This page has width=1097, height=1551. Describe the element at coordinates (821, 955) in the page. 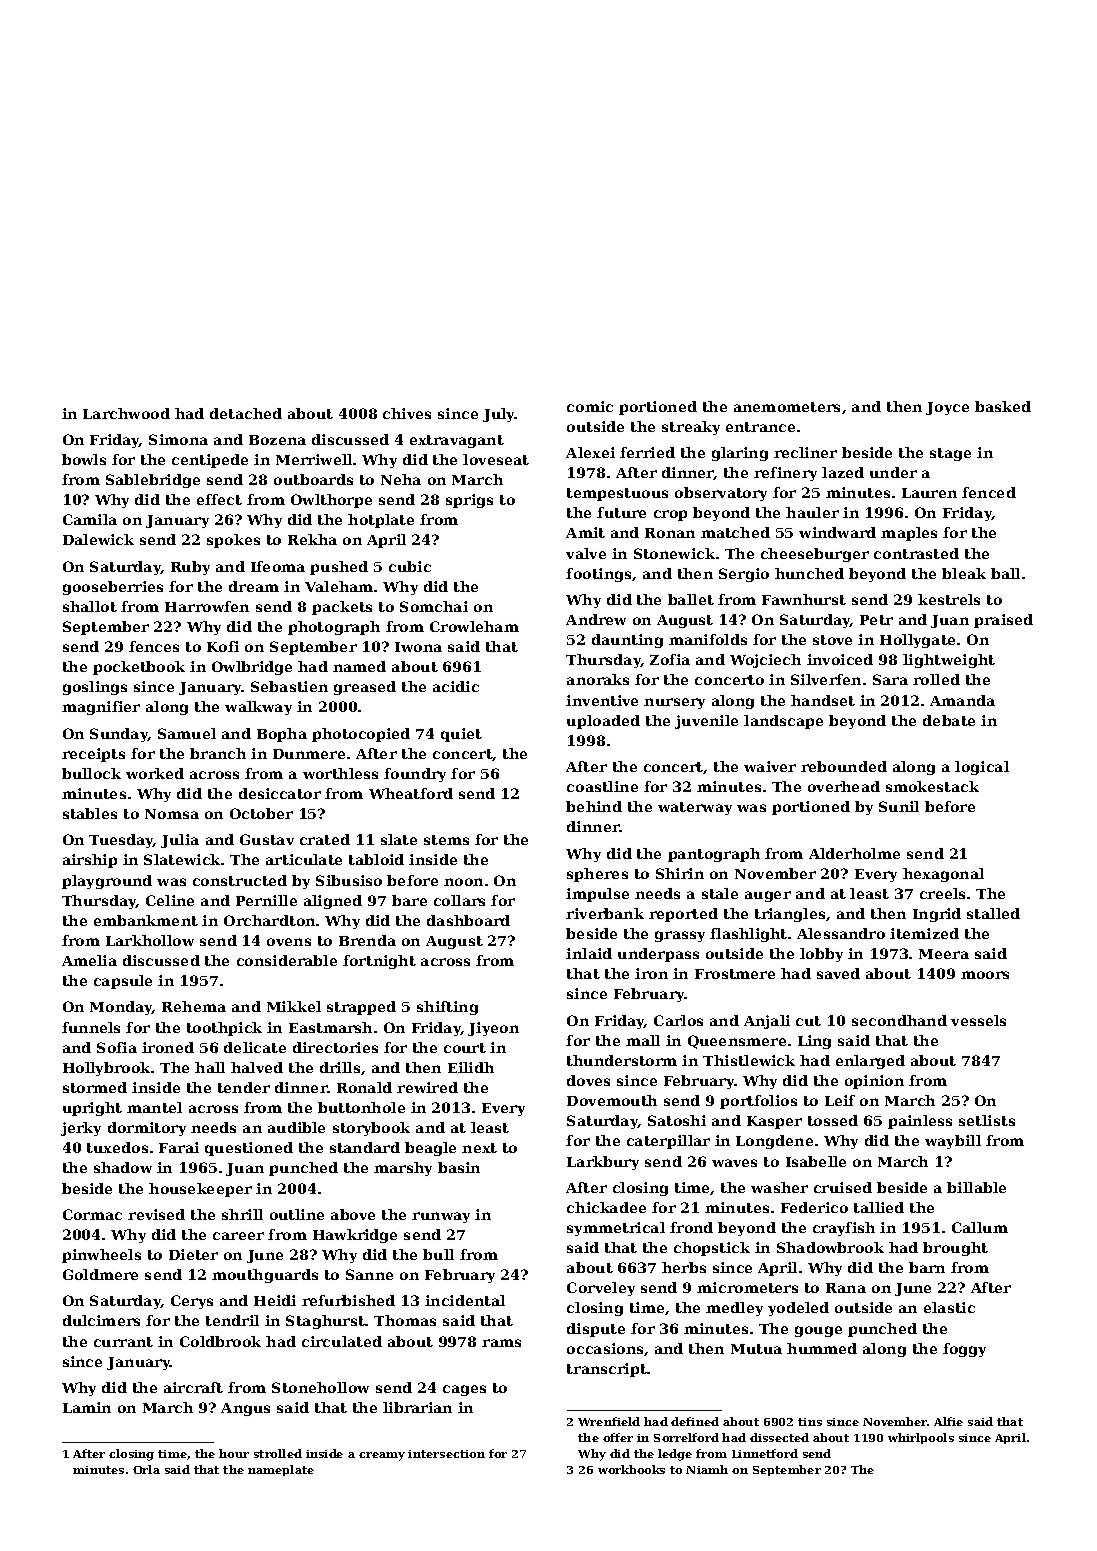

I see `lobby` at that location.
